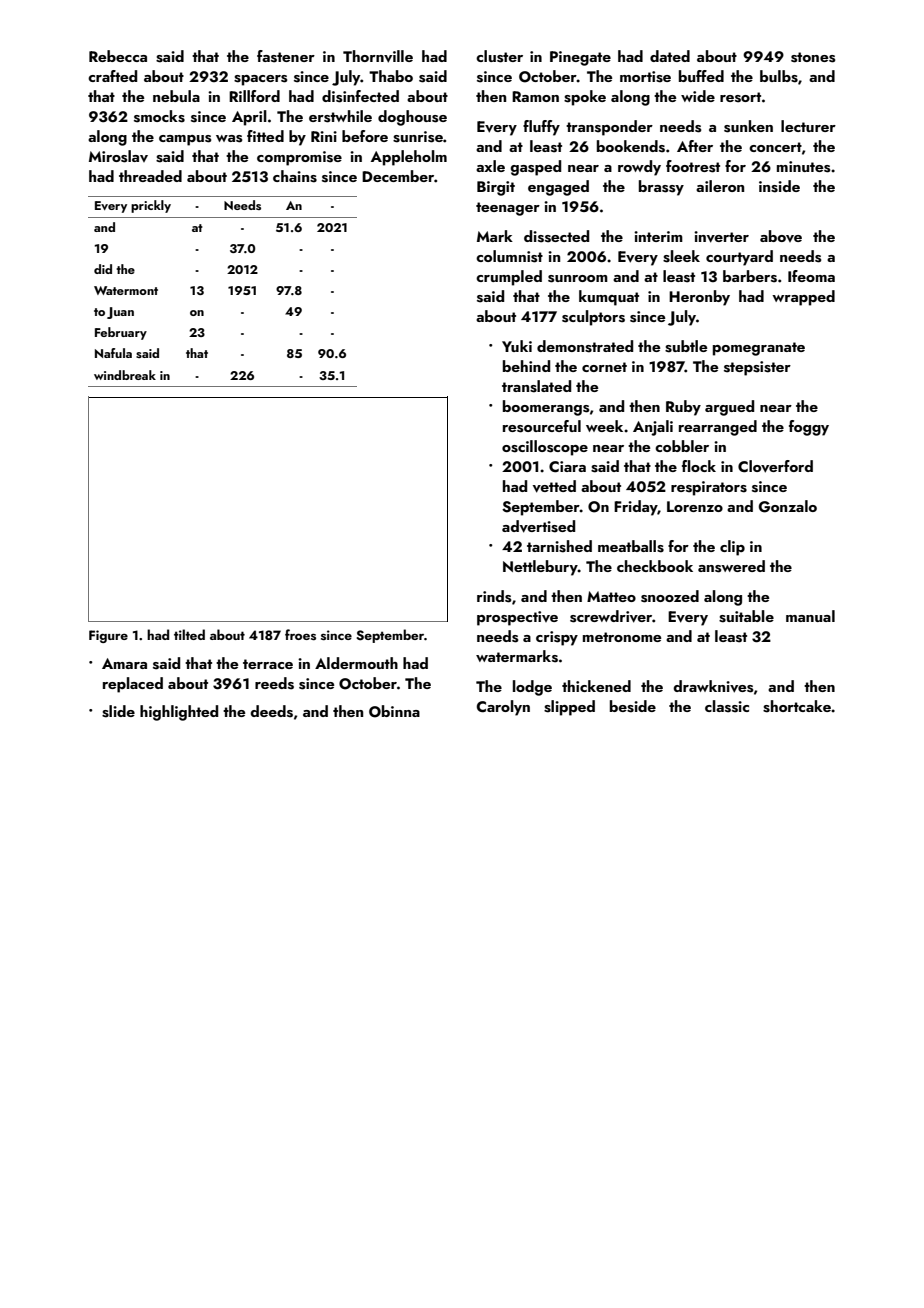 Image resolution: width=924 pixels, height=1308 pixels. I want to click on prickly, so click(151, 206).
